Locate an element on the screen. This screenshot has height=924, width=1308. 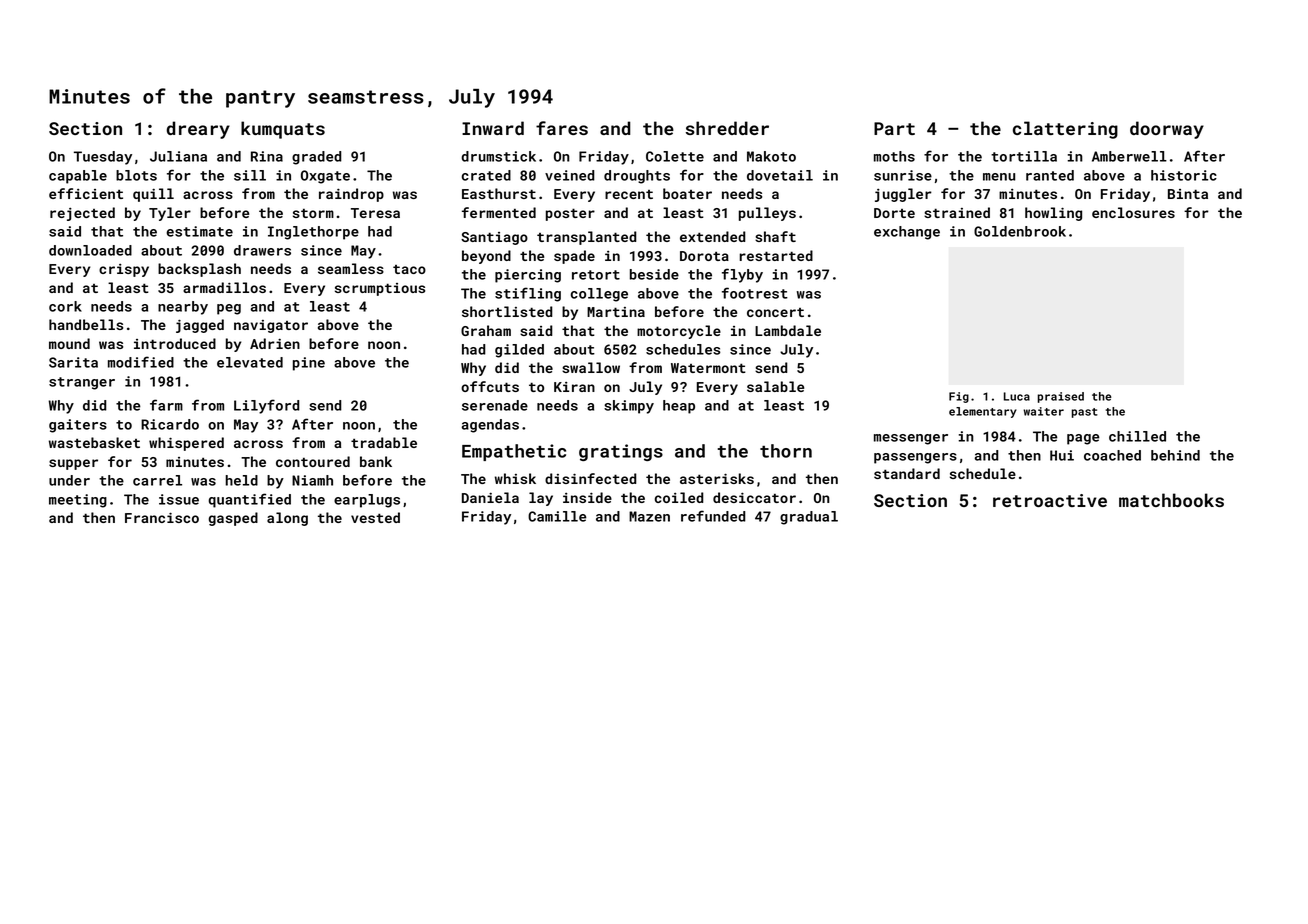
offcuts is located at coordinates (490, 386).
